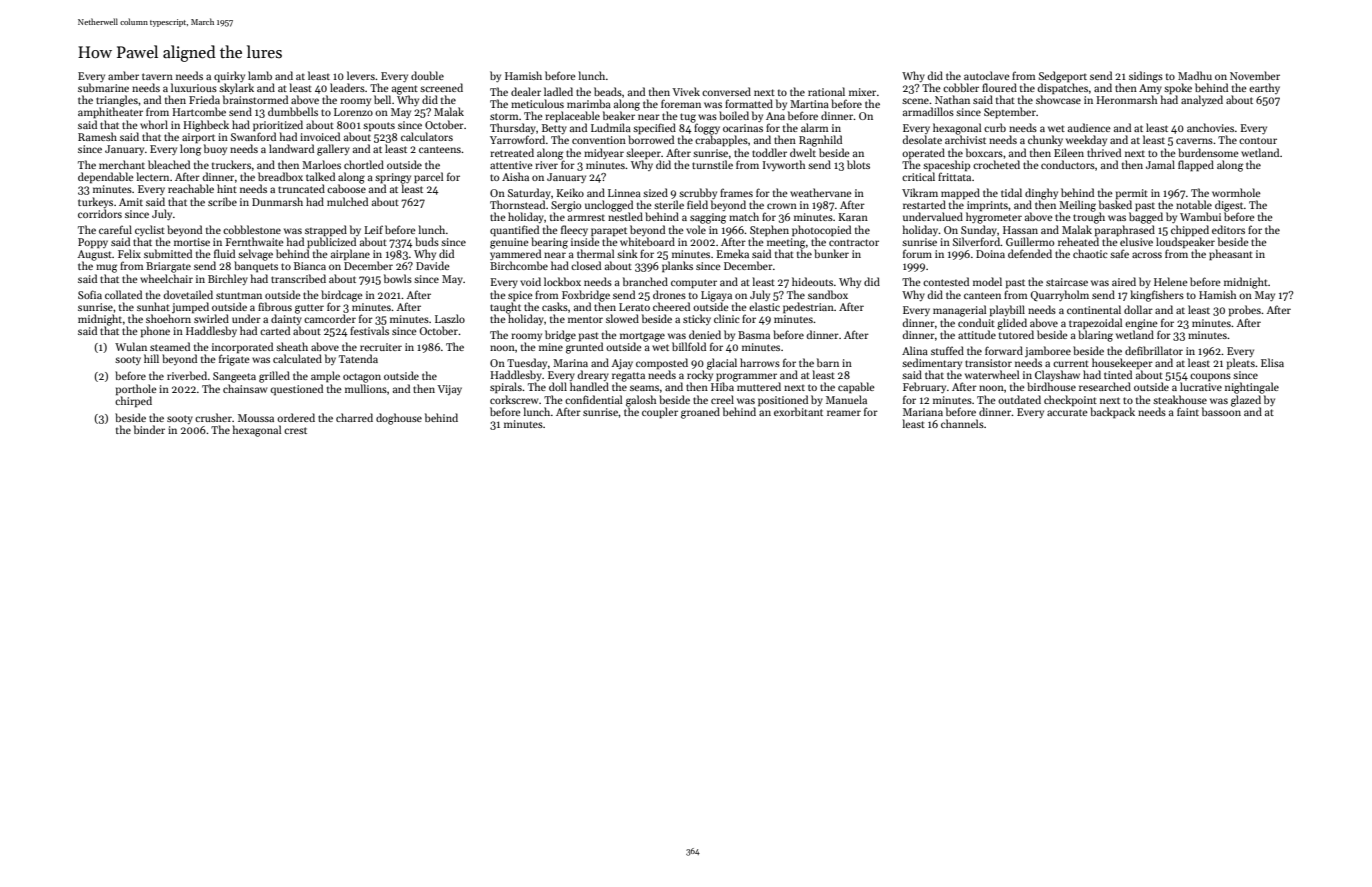  I want to click on mortgage, so click(642, 337).
